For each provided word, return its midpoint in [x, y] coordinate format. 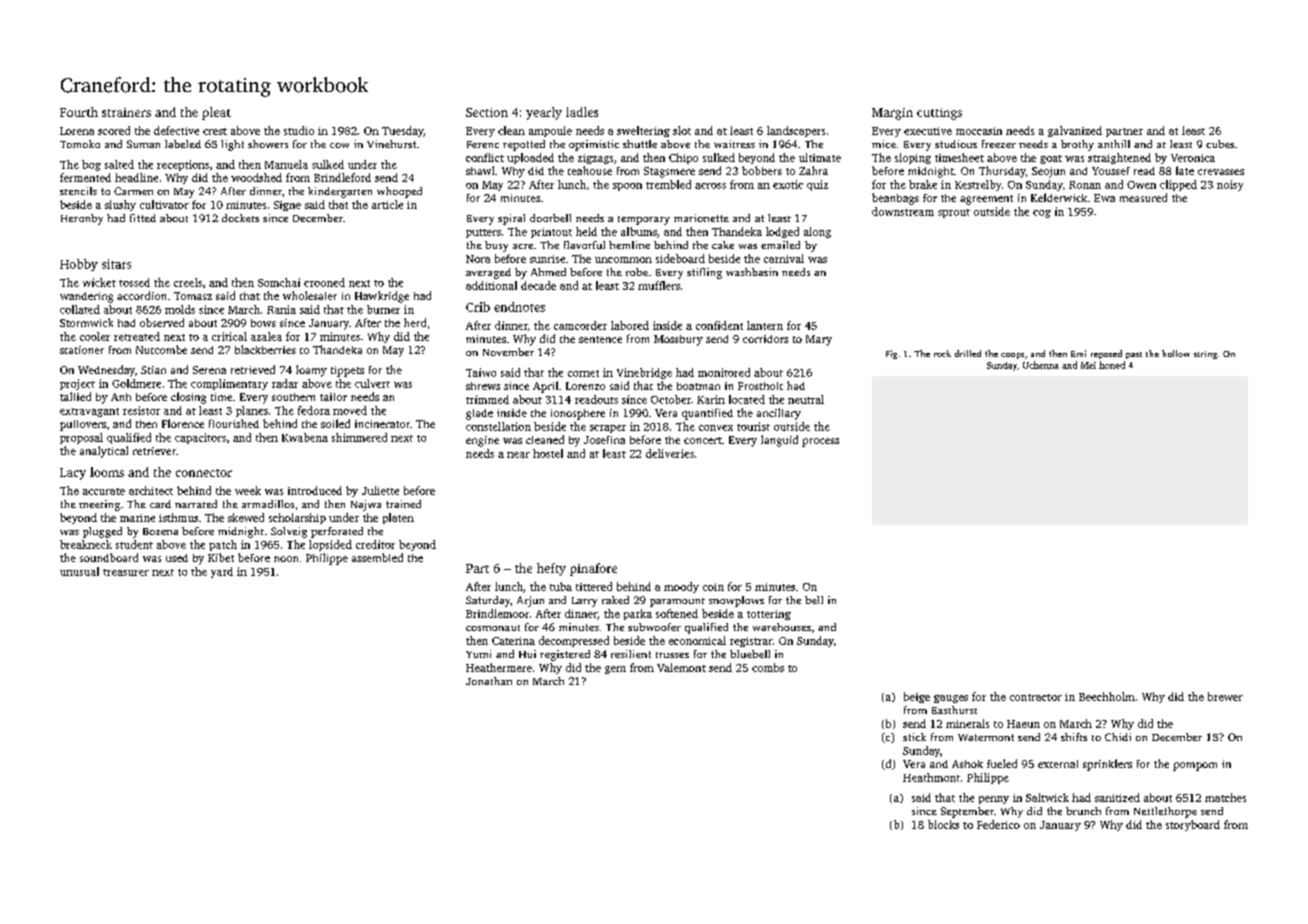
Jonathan [489, 681]
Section [487, 112]
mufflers [659, 285]
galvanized [1075, 131]
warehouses [782, 627]
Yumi [478, 654]
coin [713, 587]
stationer [82, 350]
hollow [1176, 353]
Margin [892, 114]
